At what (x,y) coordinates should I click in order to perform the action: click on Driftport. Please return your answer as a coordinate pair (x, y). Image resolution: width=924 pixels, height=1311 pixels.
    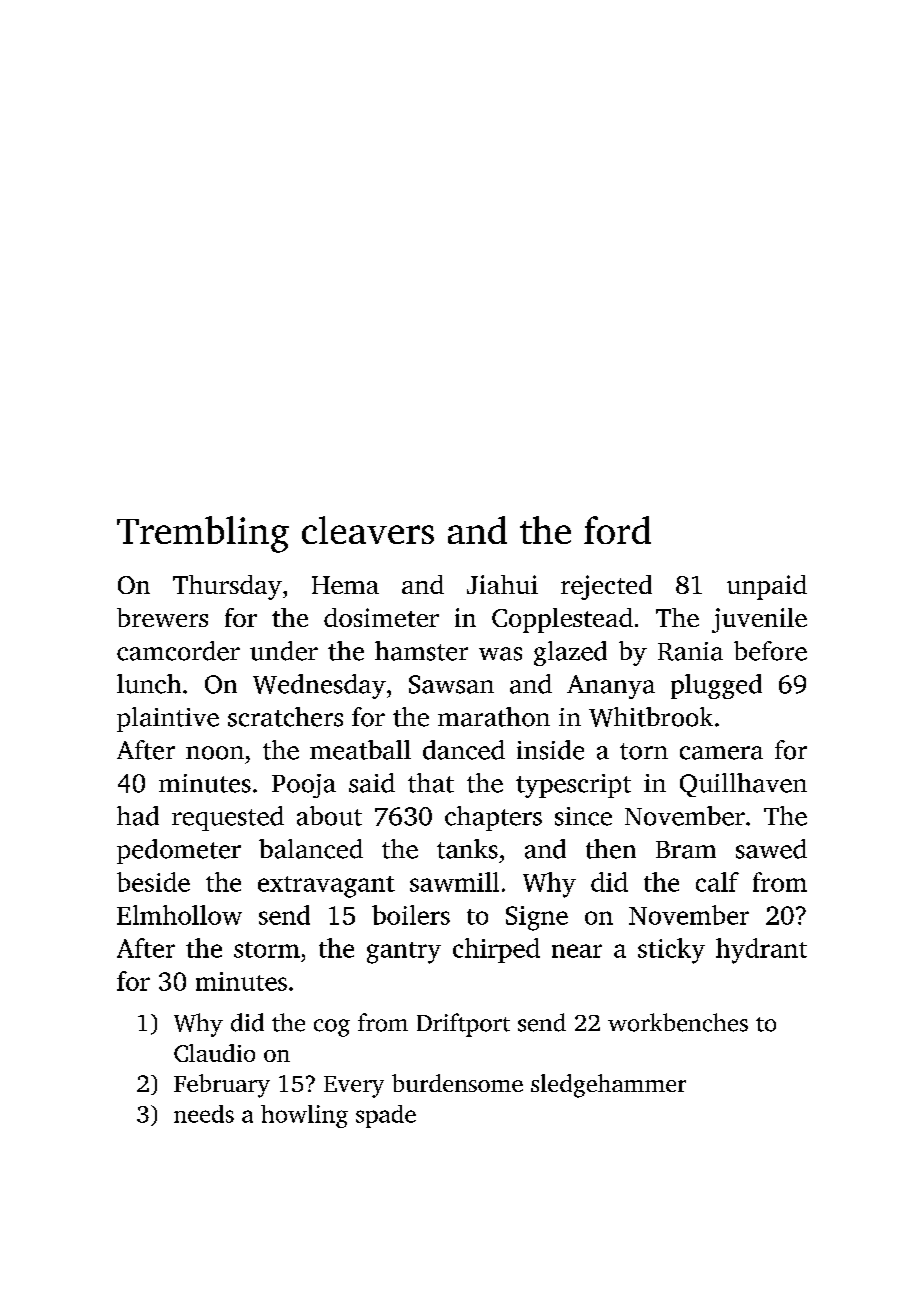
    Looking at the image, I should click on (463, 1025).
